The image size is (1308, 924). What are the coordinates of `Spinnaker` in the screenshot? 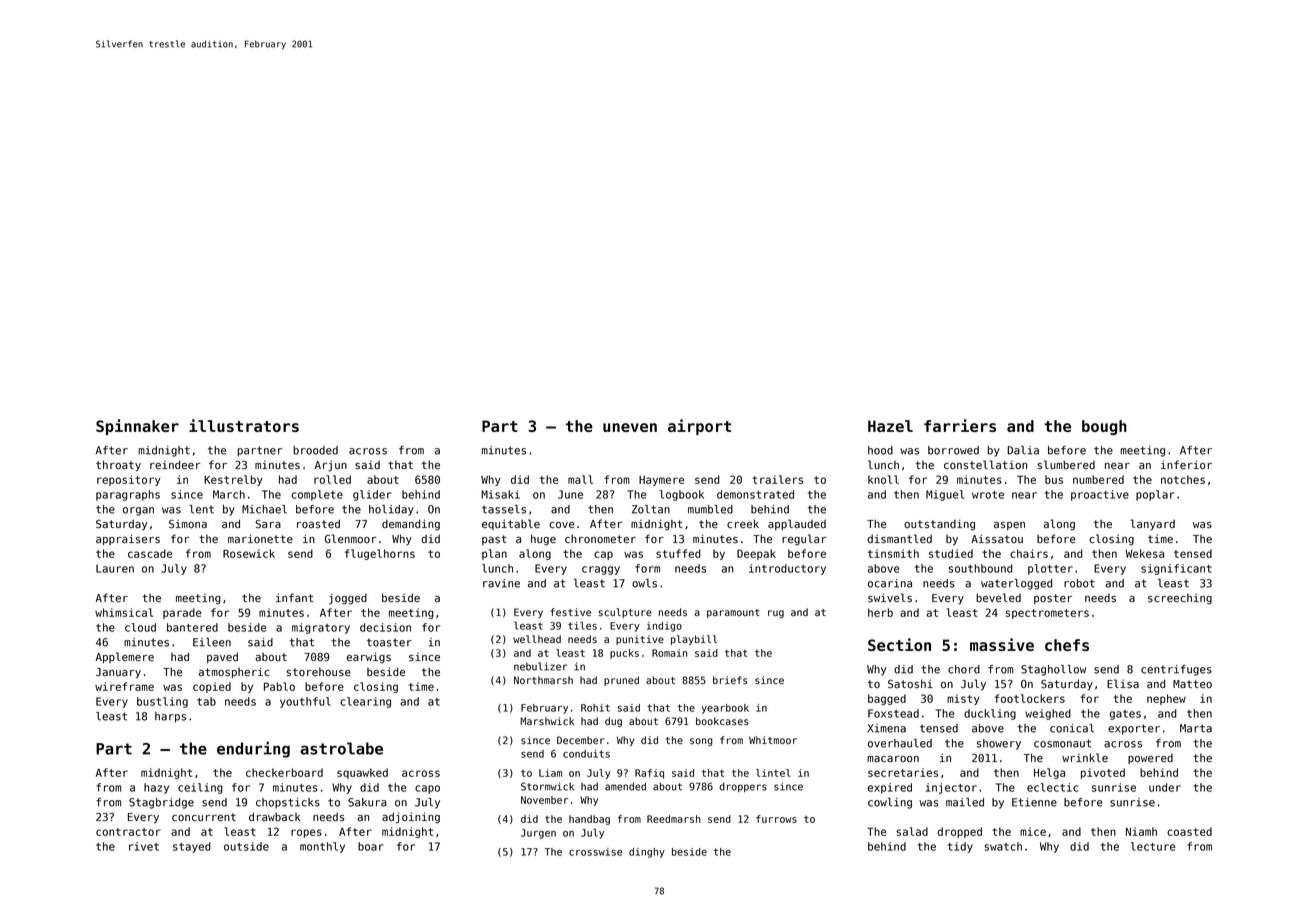 It's located at (137, 427).
